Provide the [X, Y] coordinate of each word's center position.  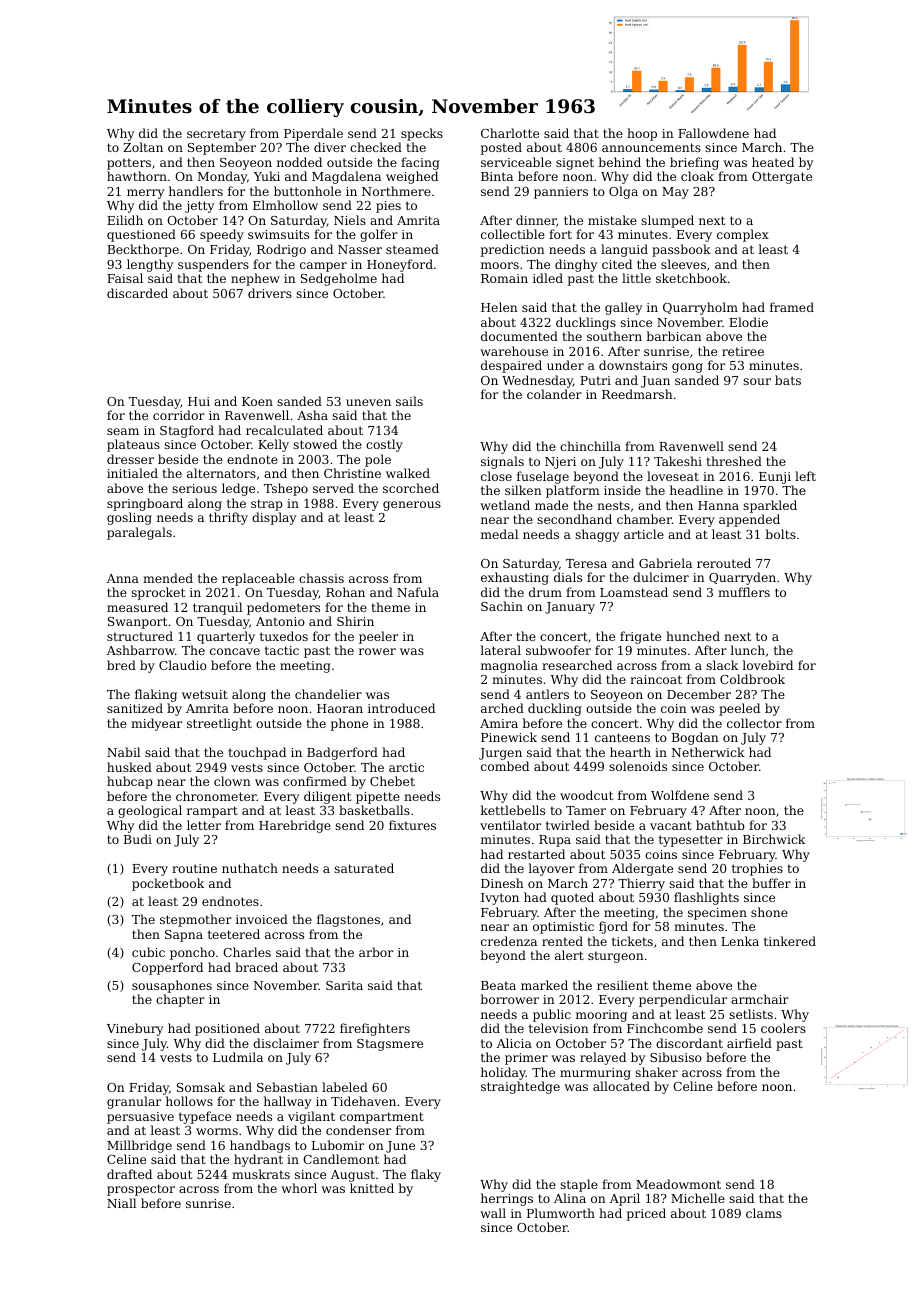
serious [194, 488]
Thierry [641, 884]
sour [757, 381]
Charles [247, 952]
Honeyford [400, 265]
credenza [509, 941]
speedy [222, 235]
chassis [321, 578]
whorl [299, 1188]
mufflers [744, 592]
